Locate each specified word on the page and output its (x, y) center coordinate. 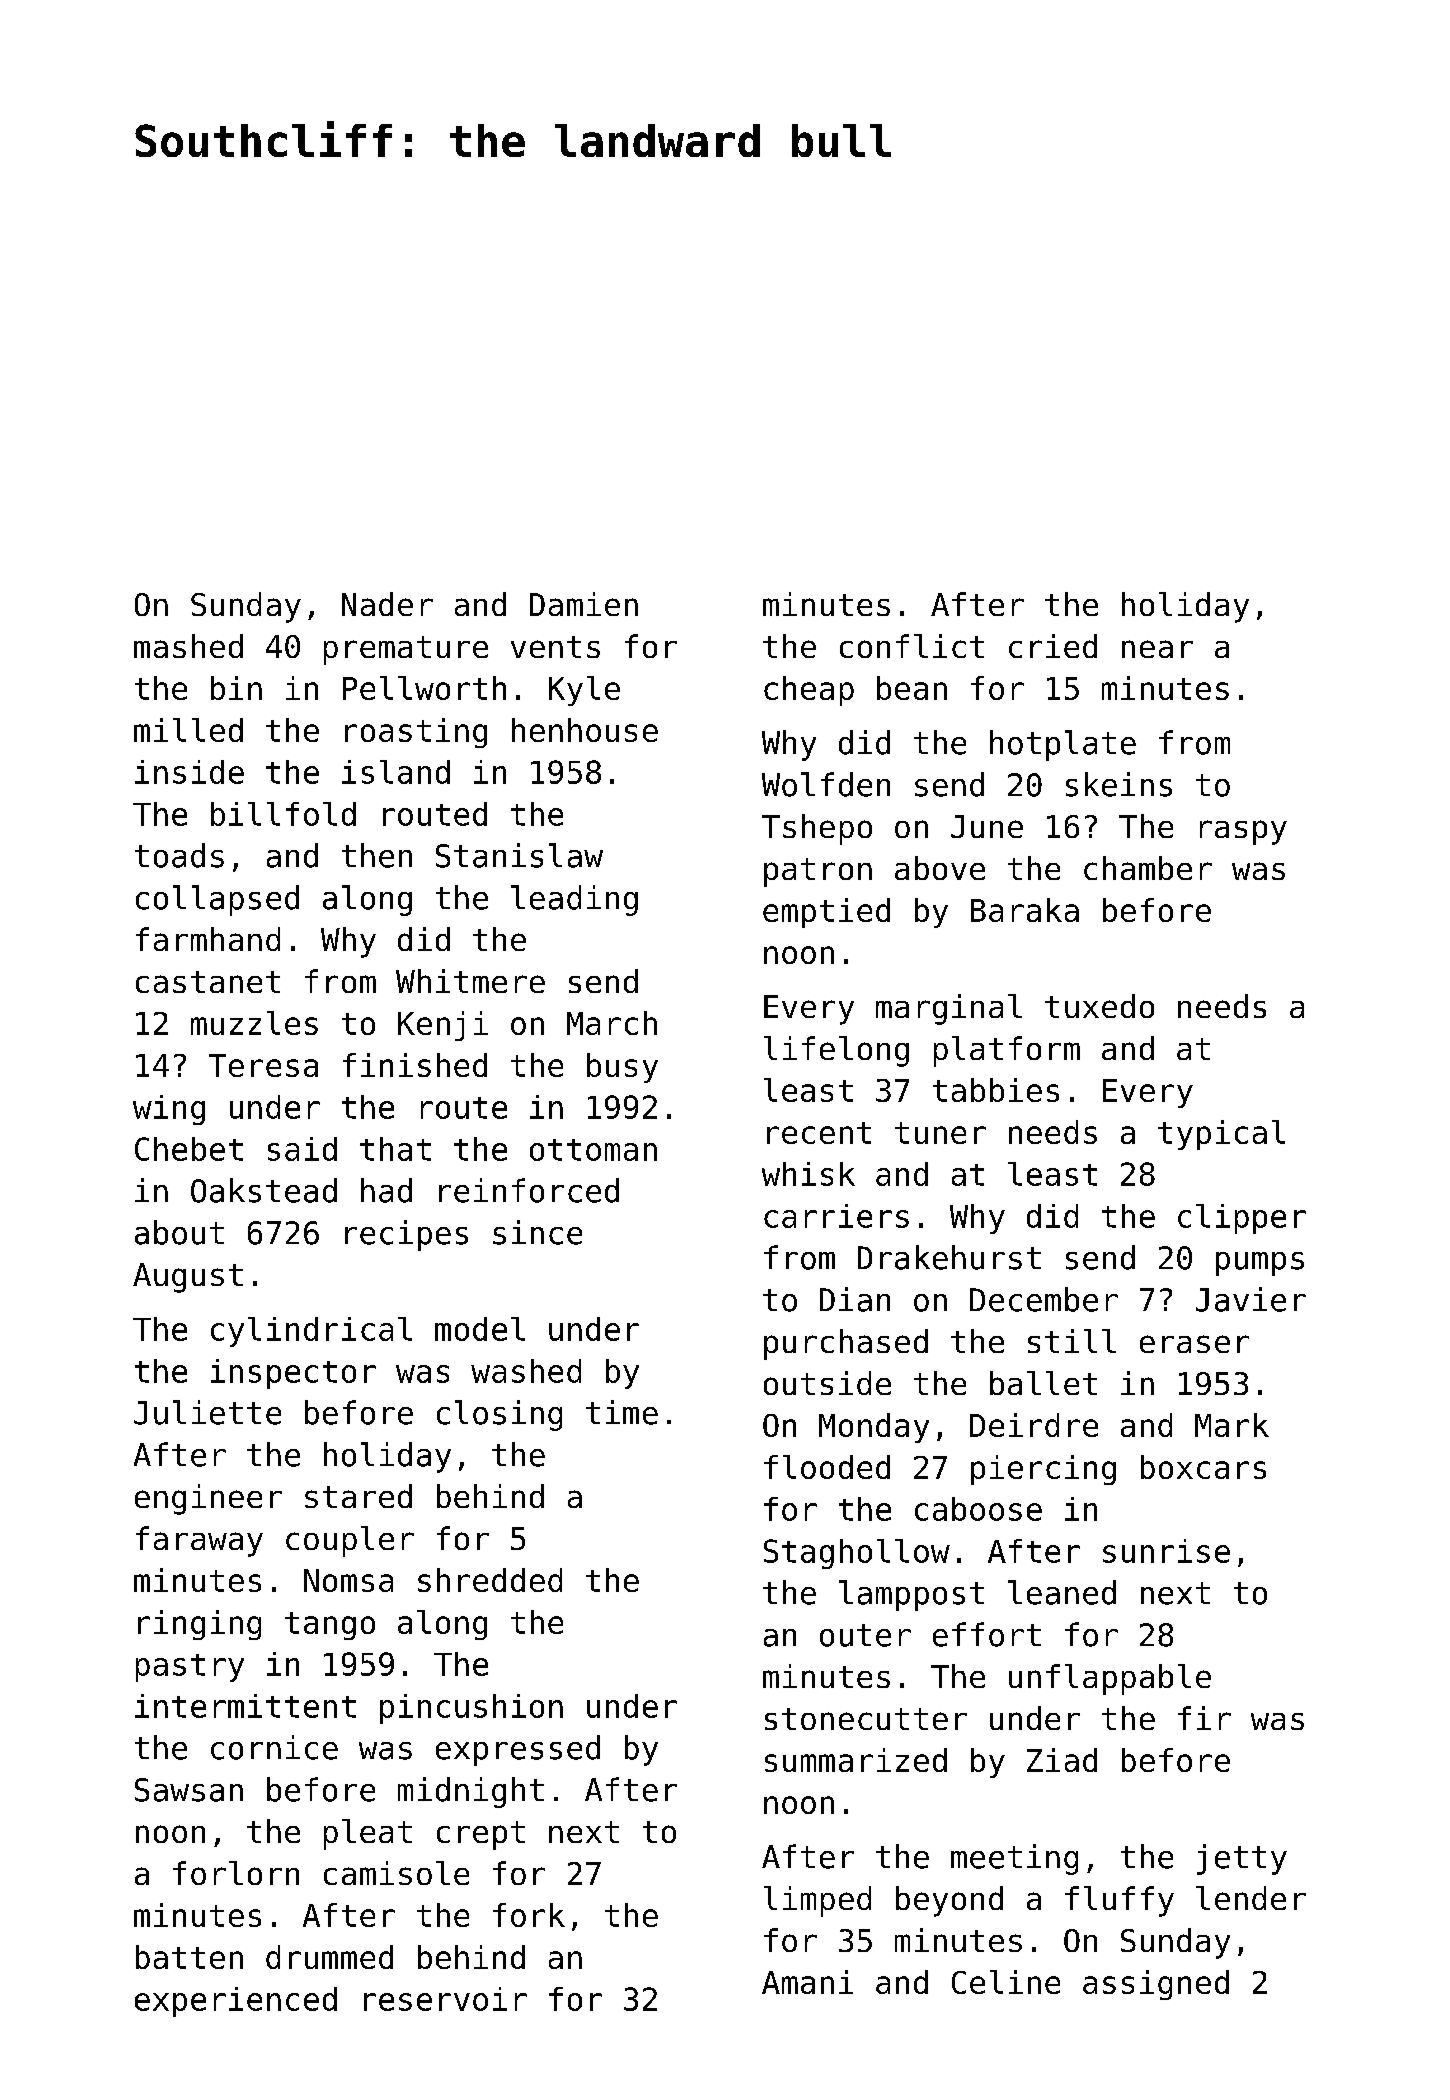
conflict (912, 646)
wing (169, 1110)
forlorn (236, 1873)
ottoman (593, 1150)
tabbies (996, 1090)
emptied (826, 913)
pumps (1260, 1264)
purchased (846, 1344)
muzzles (254, 1023)
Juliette (207, 1412)
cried (1053, 646)
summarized (856, 1760)
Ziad (1062, 1760)
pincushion (471, 1709)
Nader (387, 604)
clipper (1242, 1219)
